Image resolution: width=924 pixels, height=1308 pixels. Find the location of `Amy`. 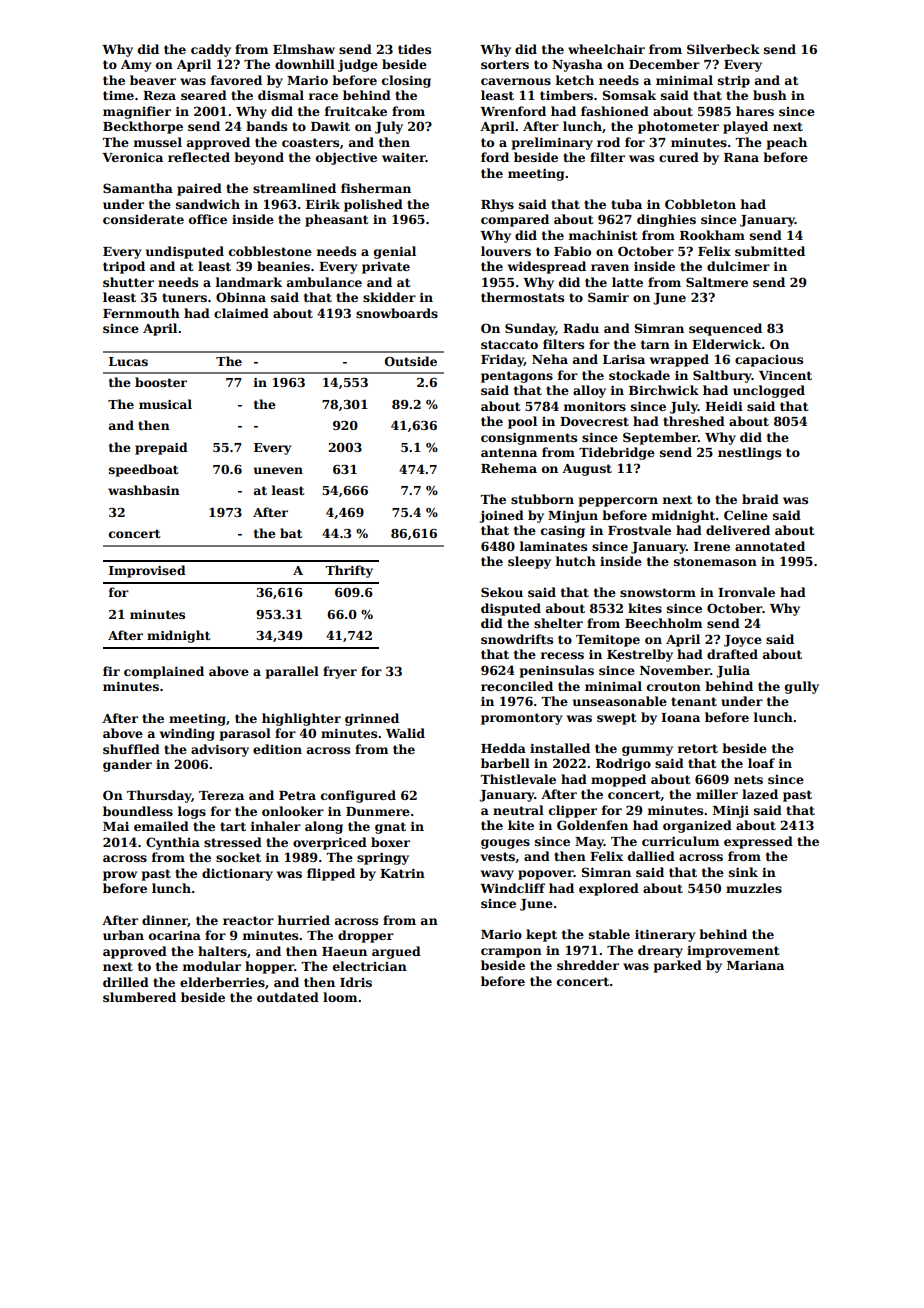

Amy is located at coordinates (136, 66).
